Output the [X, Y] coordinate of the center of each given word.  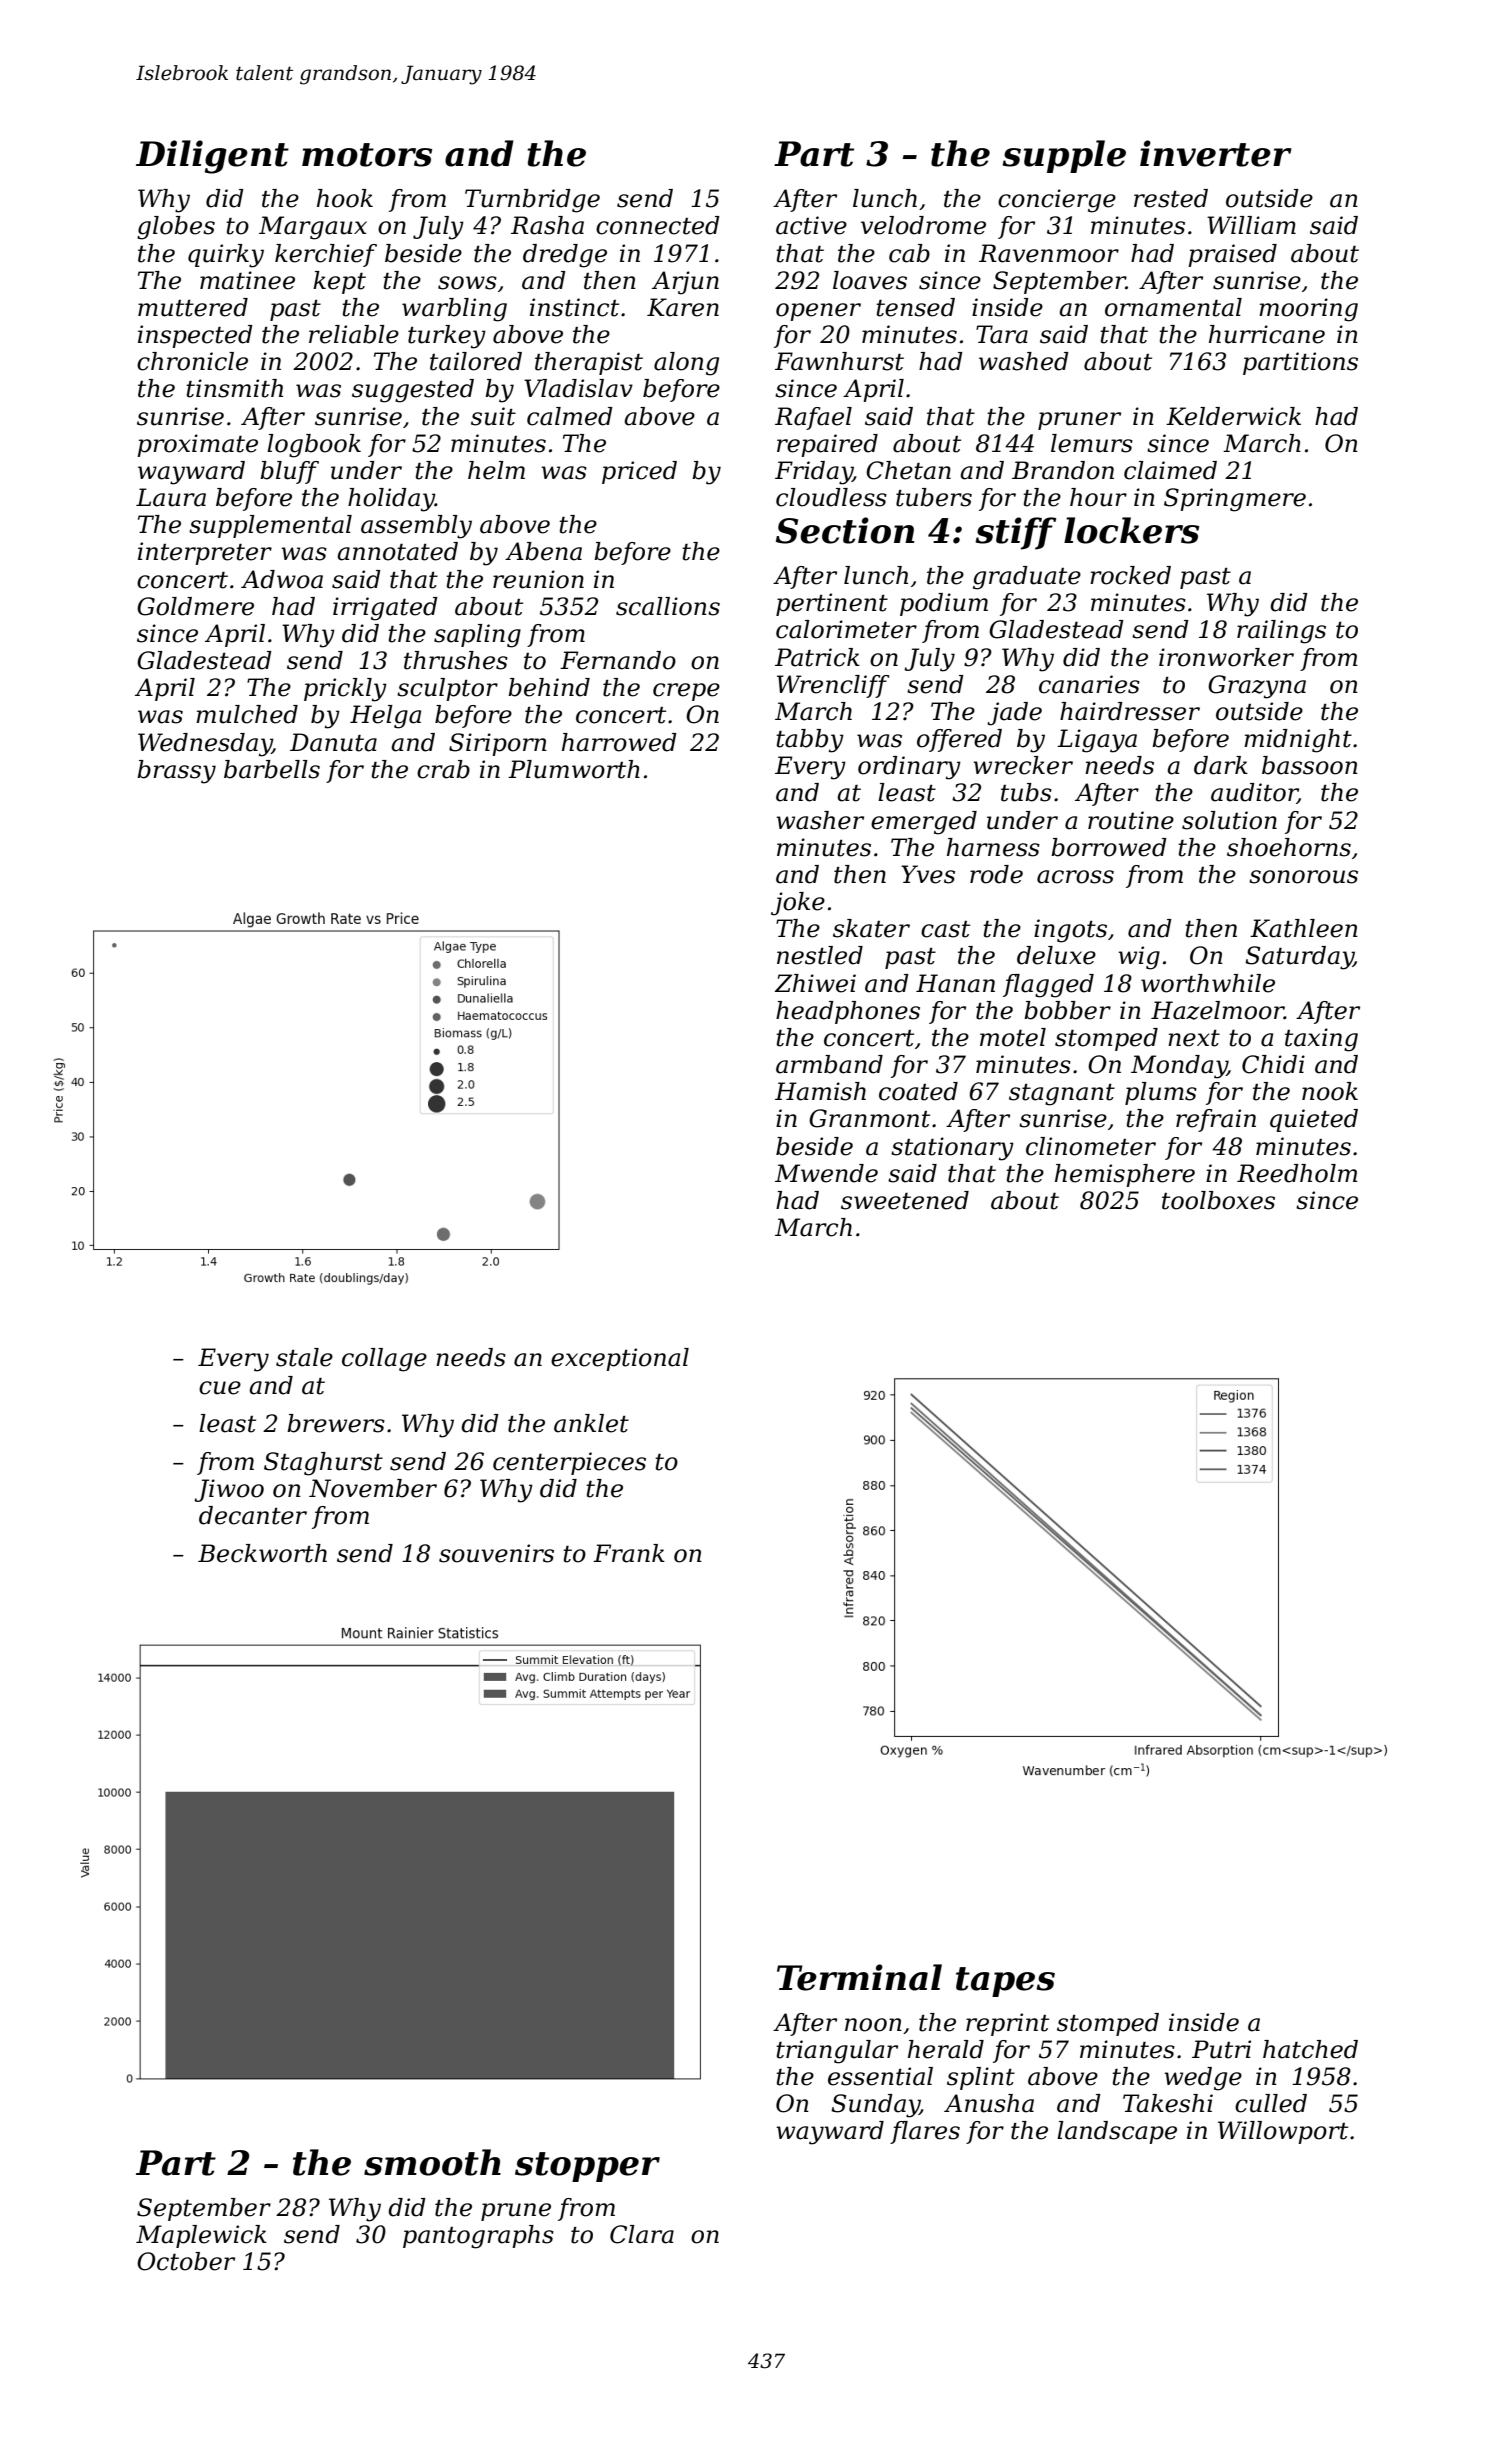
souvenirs [496, 1553]
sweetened [905, 1200]
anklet [591, 1423]
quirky [226, 256]
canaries [1089, 684]
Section [845, 530]
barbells [272, 769]
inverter [1216, 153]
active [811, 225]
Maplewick [201, 2236]
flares [925, 2132]
